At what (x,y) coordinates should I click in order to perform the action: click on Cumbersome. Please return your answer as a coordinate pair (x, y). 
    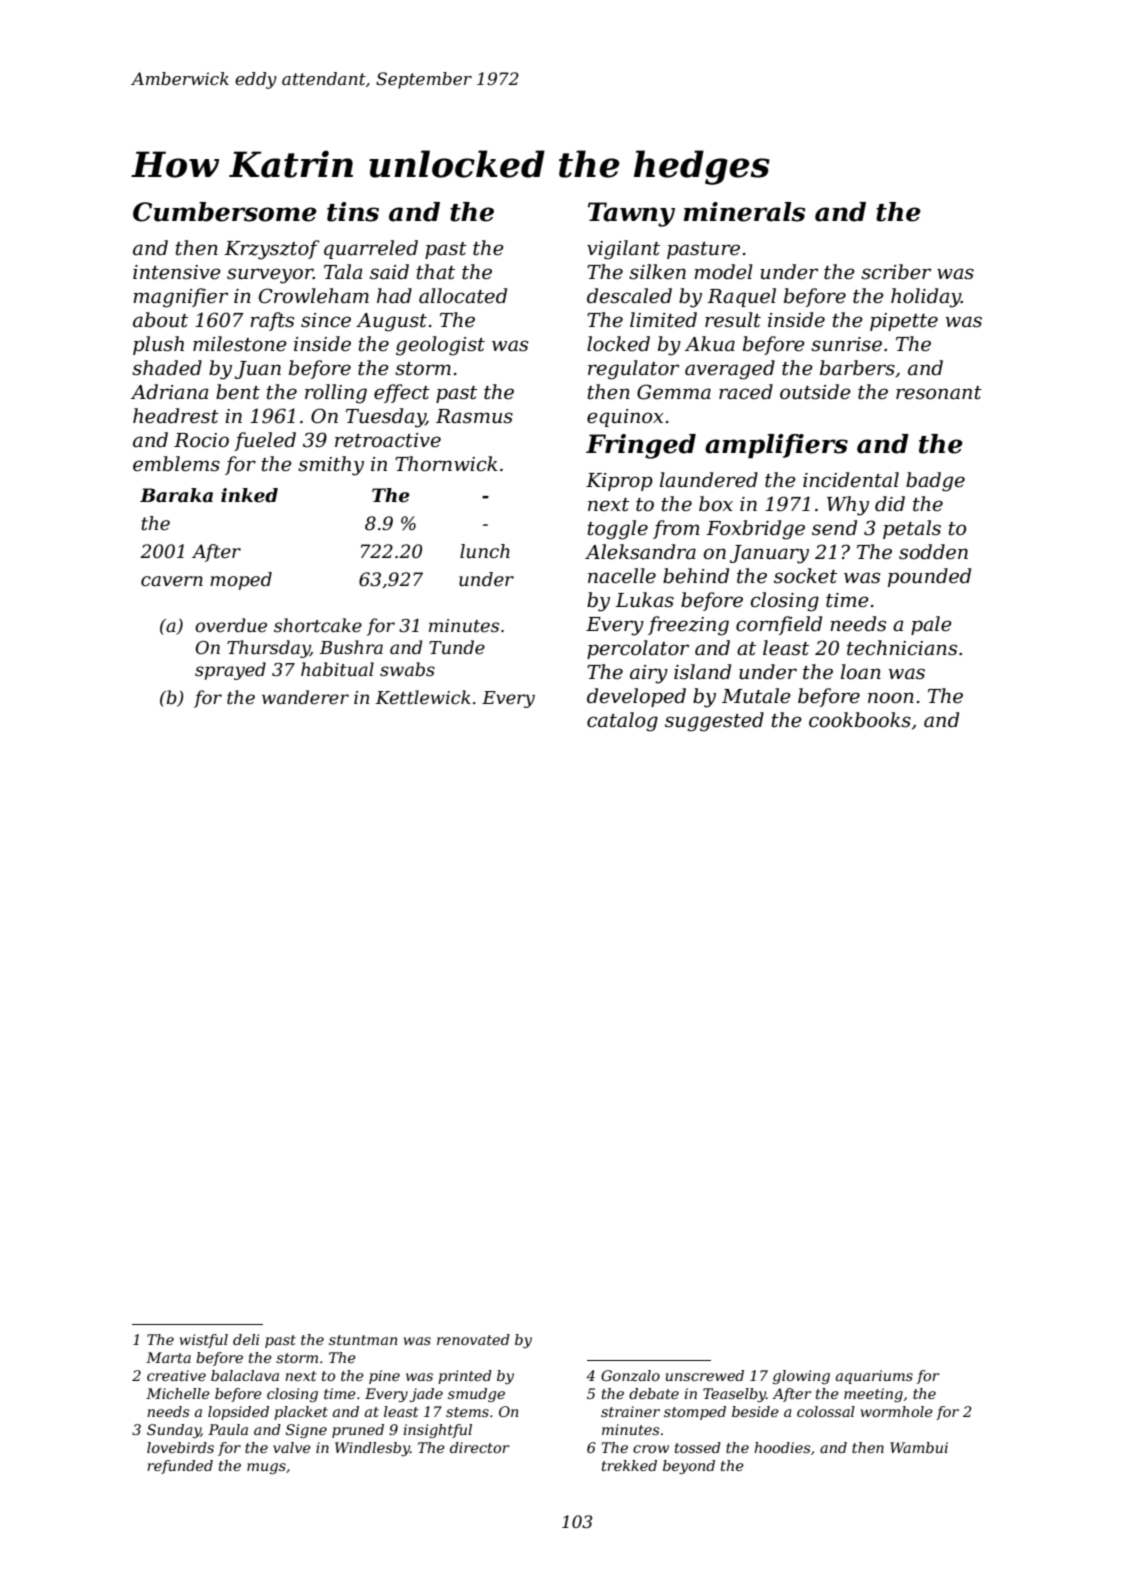
    Looking at the image, I should click on (225, 212).
